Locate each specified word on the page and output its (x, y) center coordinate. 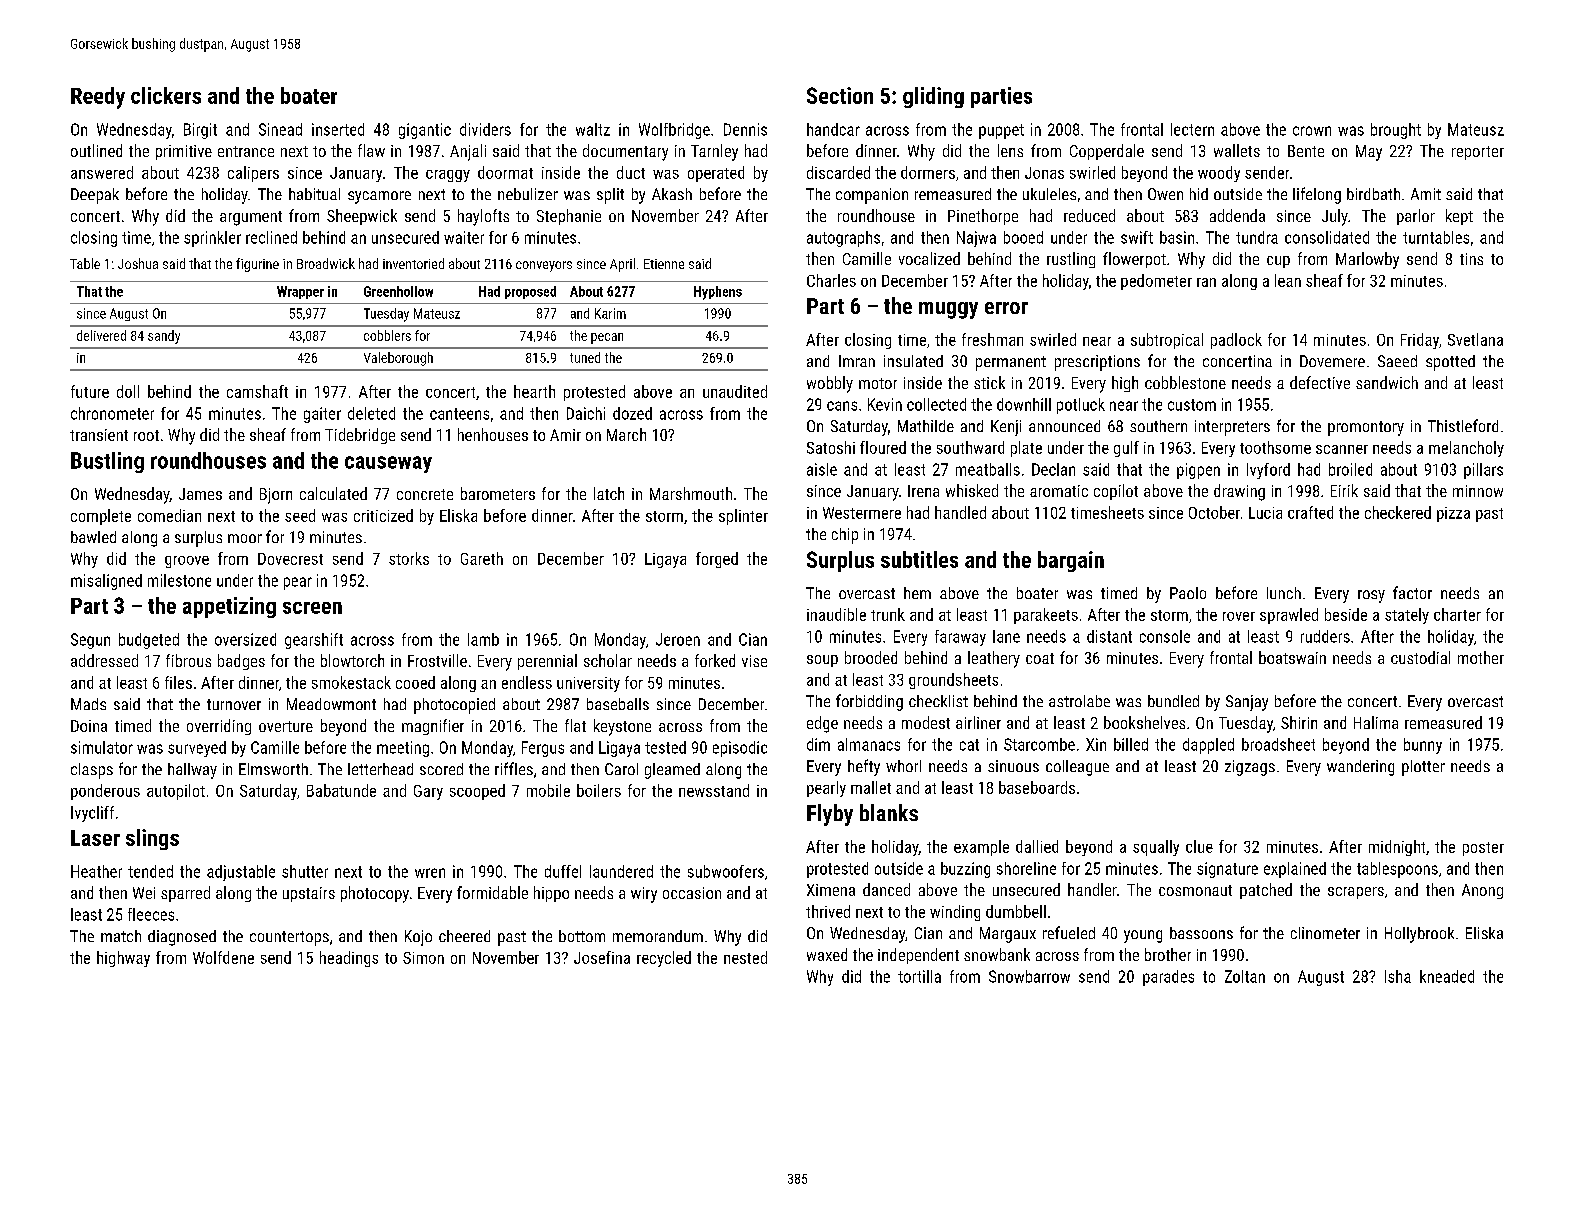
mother (1481, 657)
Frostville (437, 660)
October (1214, 512)
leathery (994, 659)
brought (1396, 131)
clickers (166, 95)
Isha (1398, 976)
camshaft (257, 391)
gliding (933, 97)
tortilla (919, 976)
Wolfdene (223, 957)
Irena (923, 491)
